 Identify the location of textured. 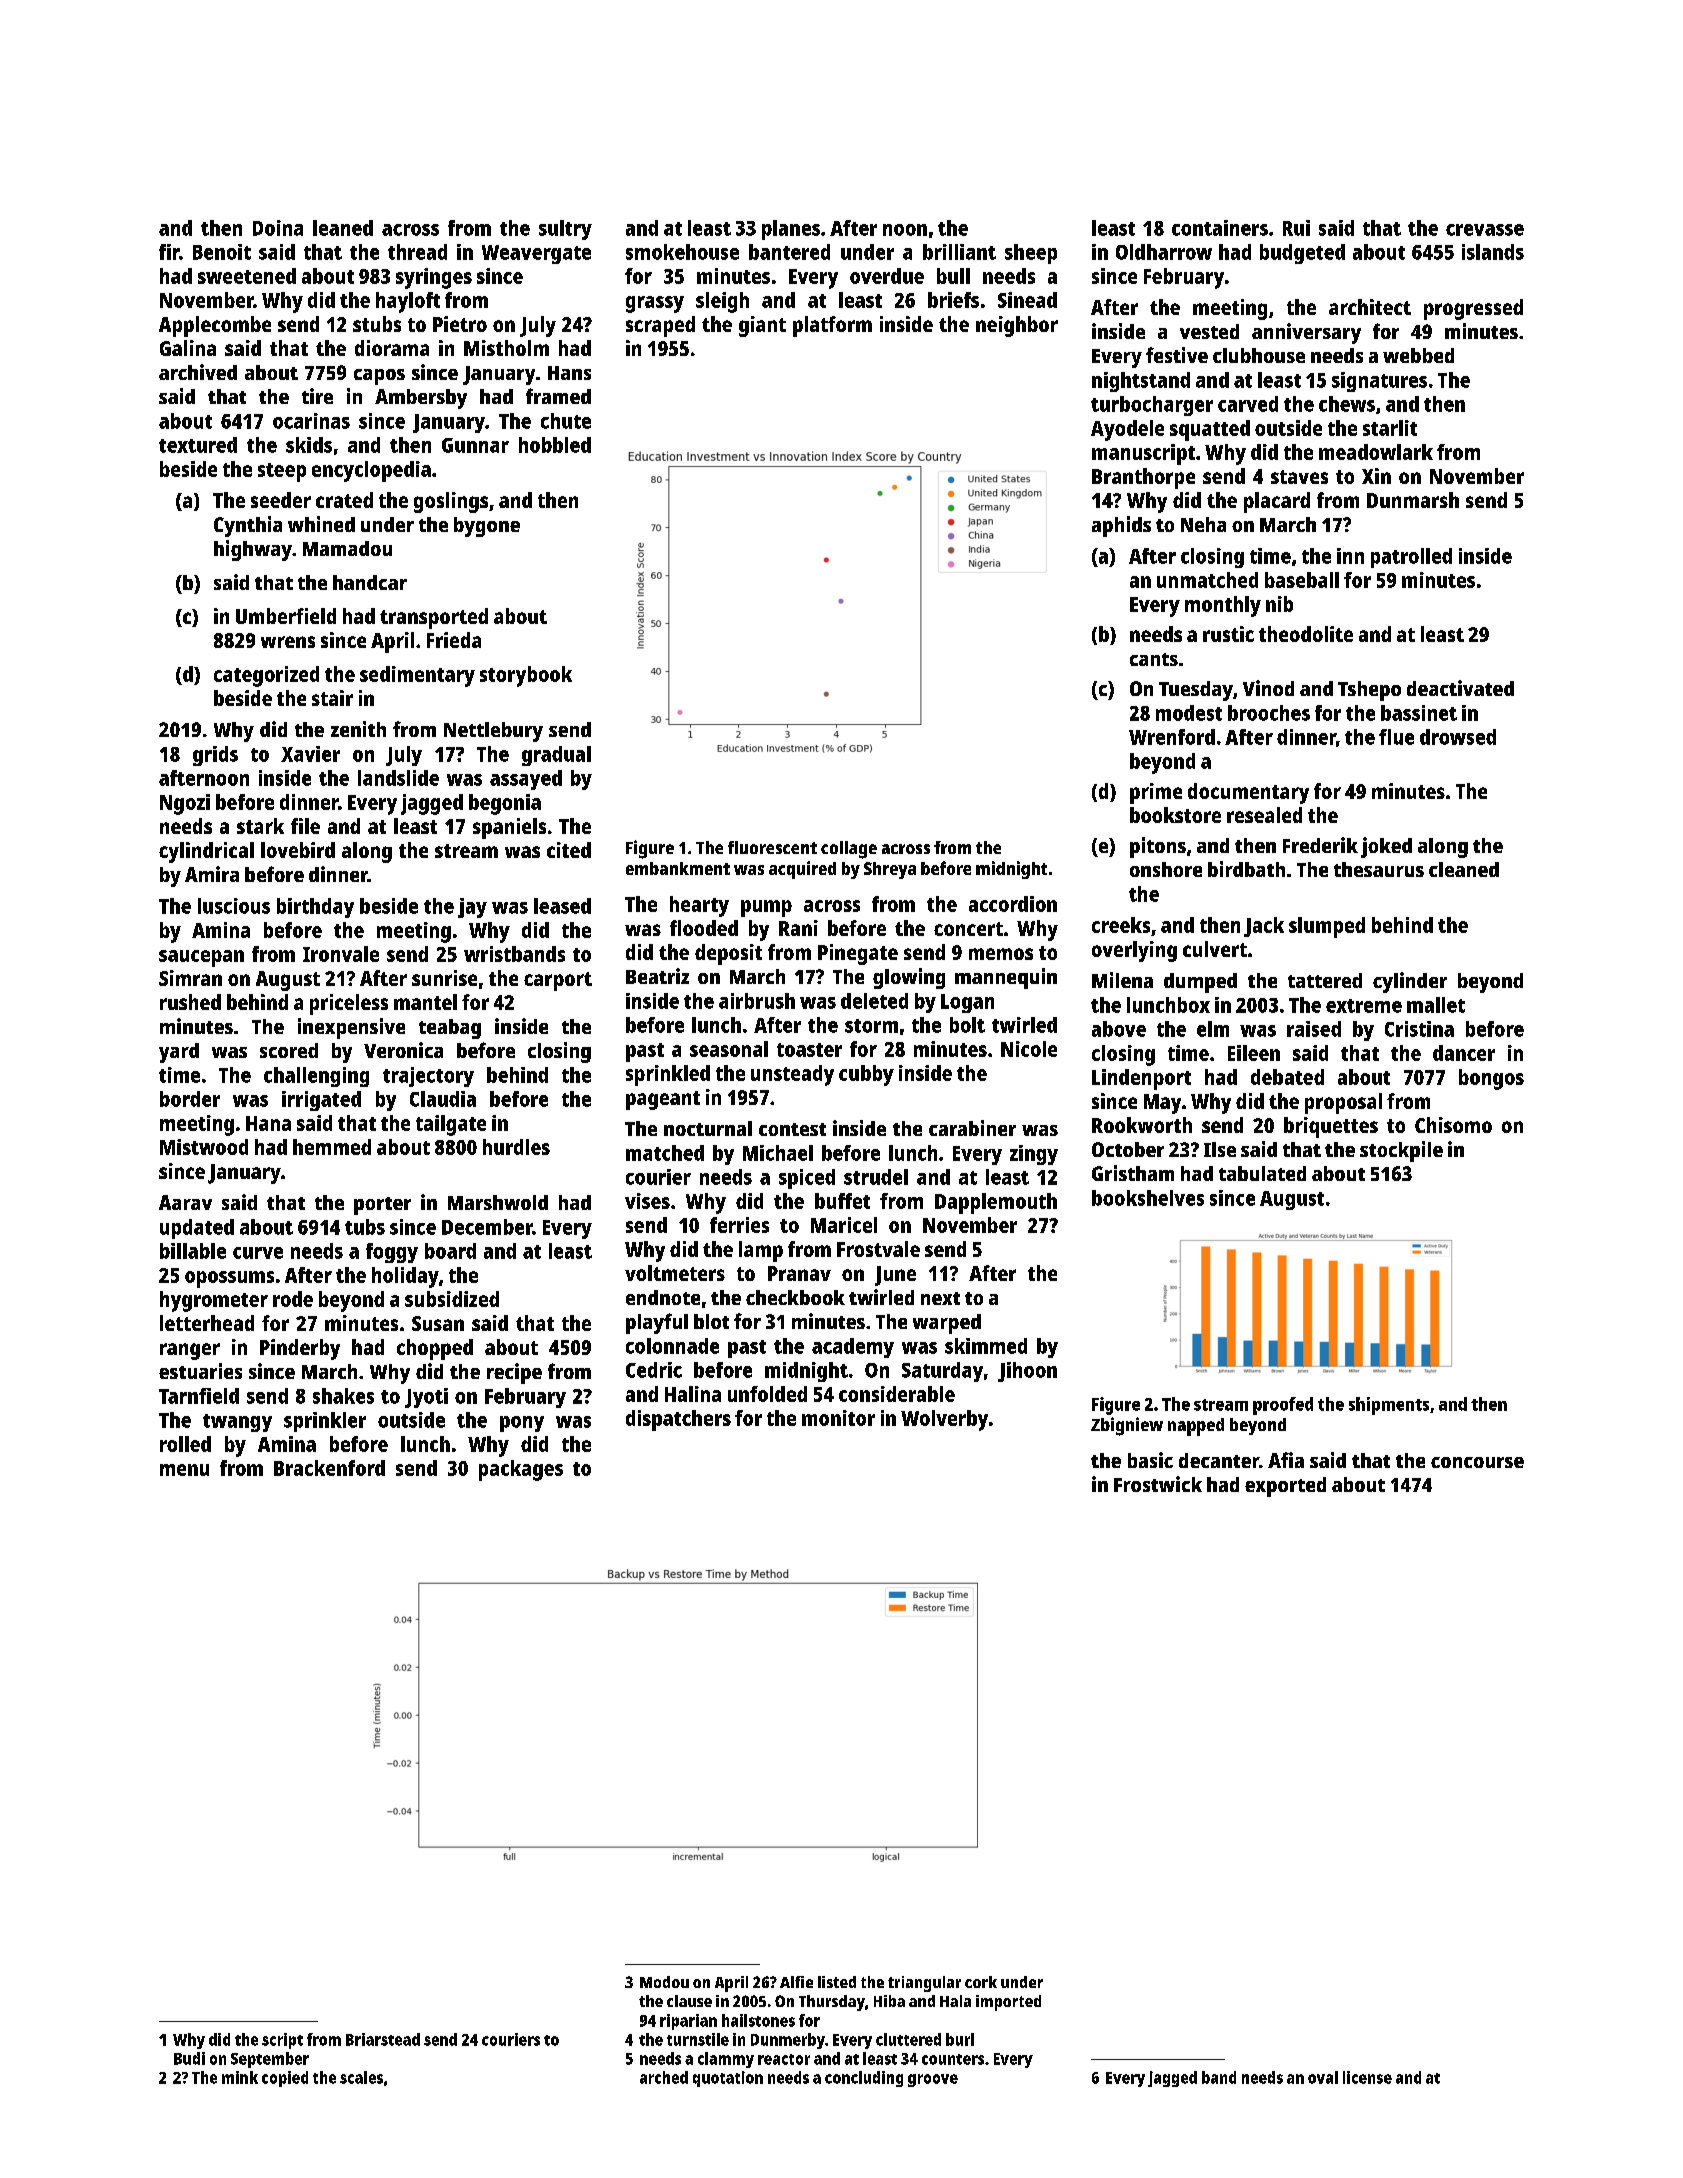
(198, 445).
